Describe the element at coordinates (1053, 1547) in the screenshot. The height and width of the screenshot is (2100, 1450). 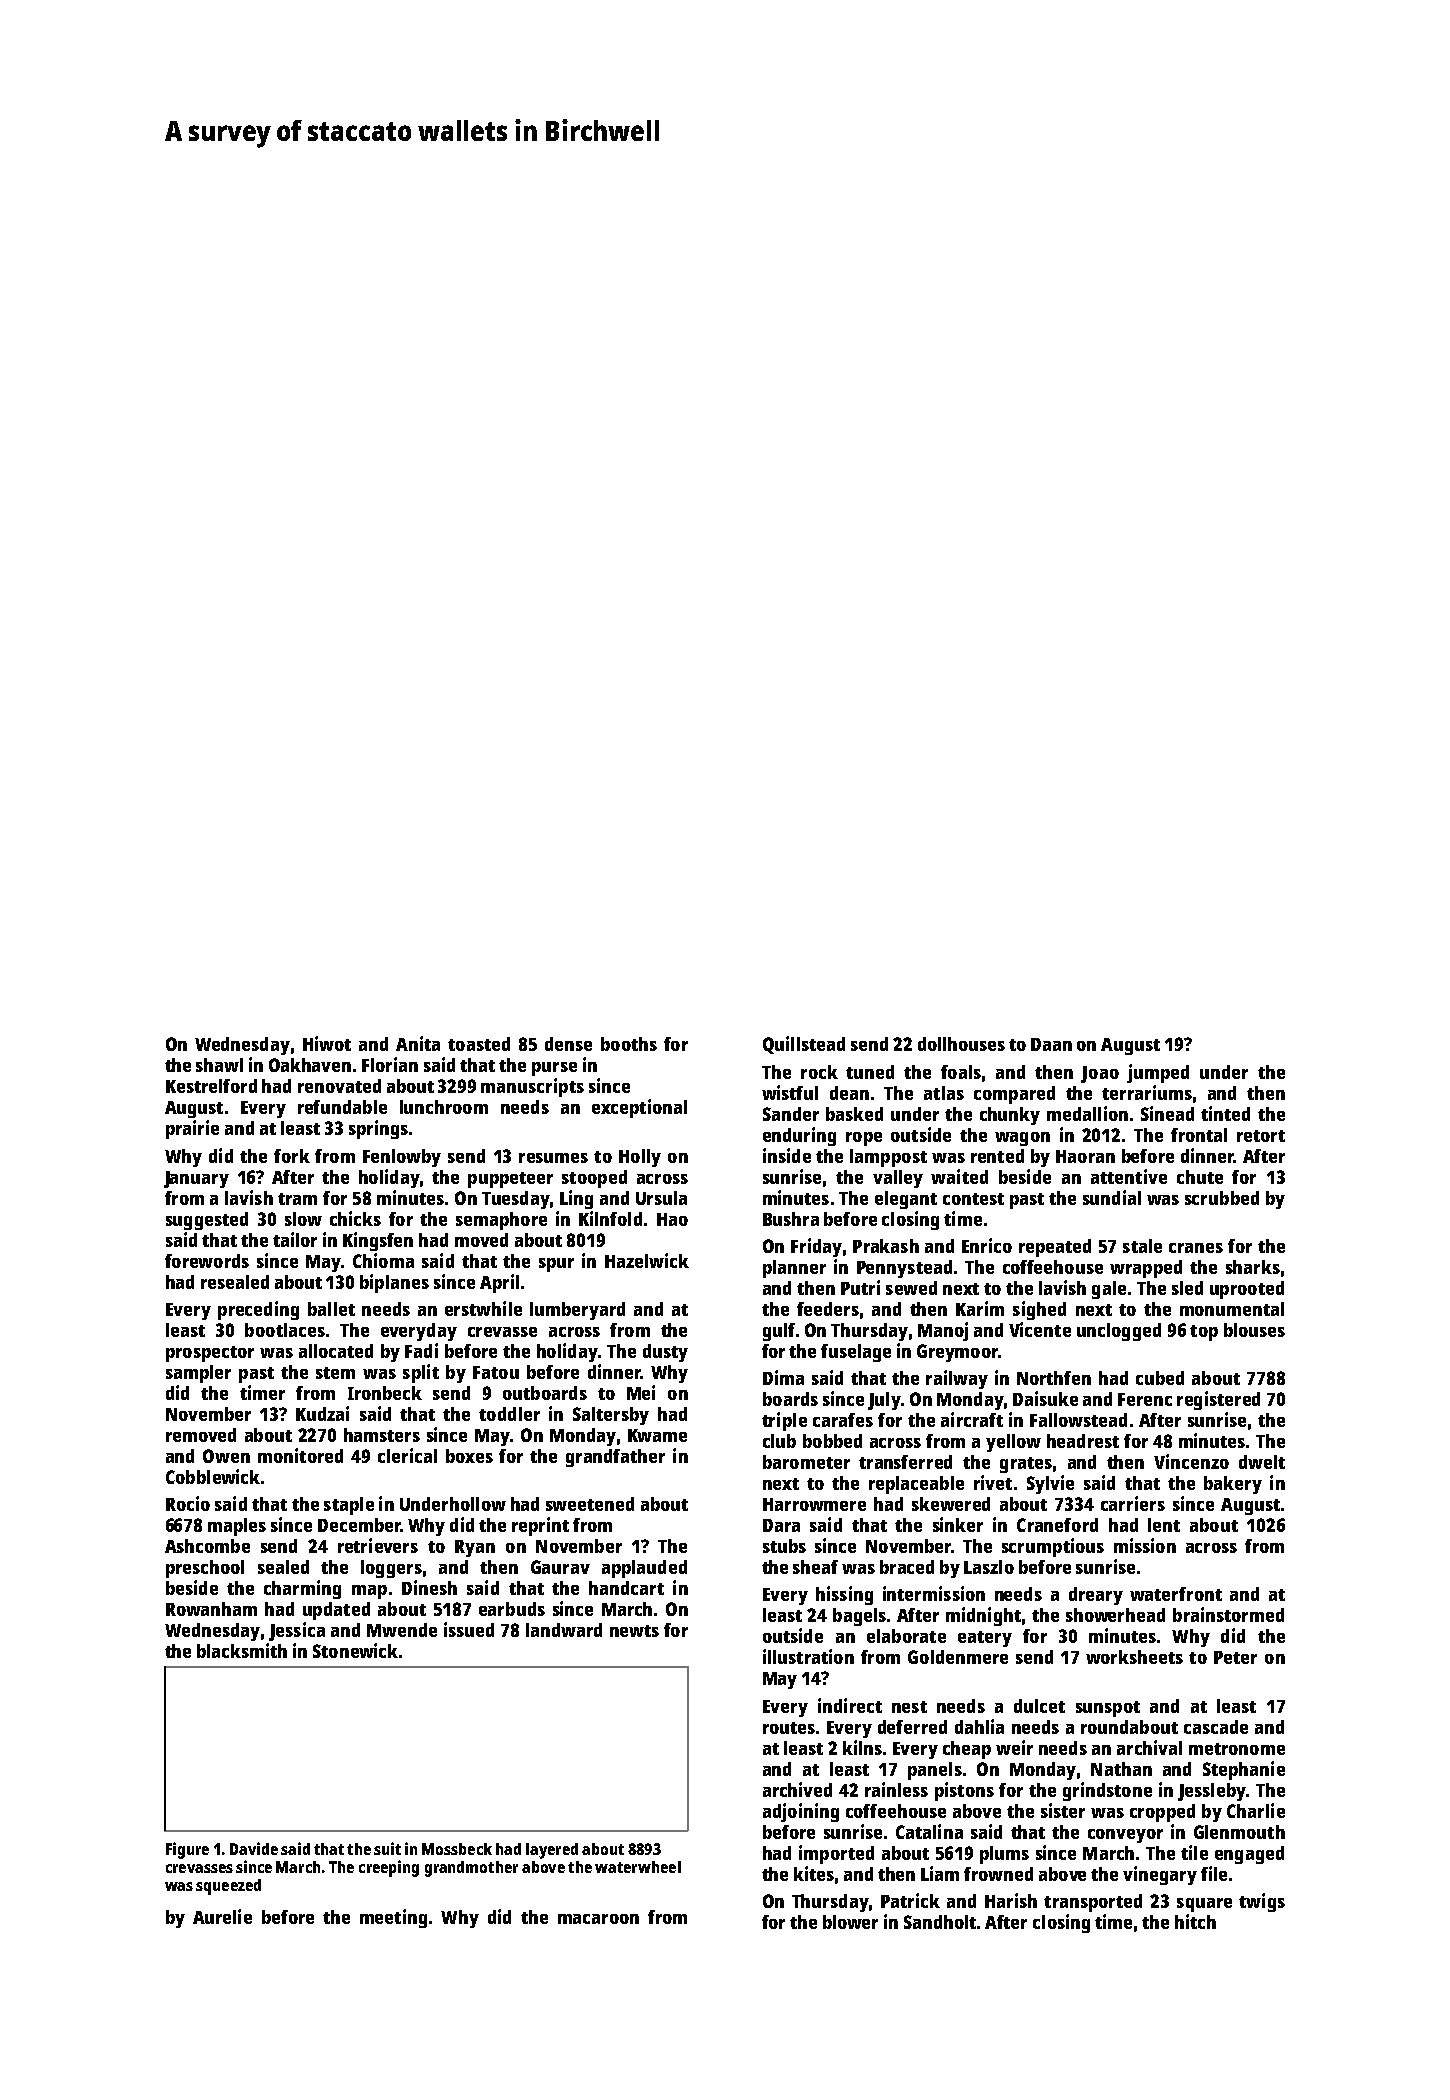
I see `scrumptious` at that location.
